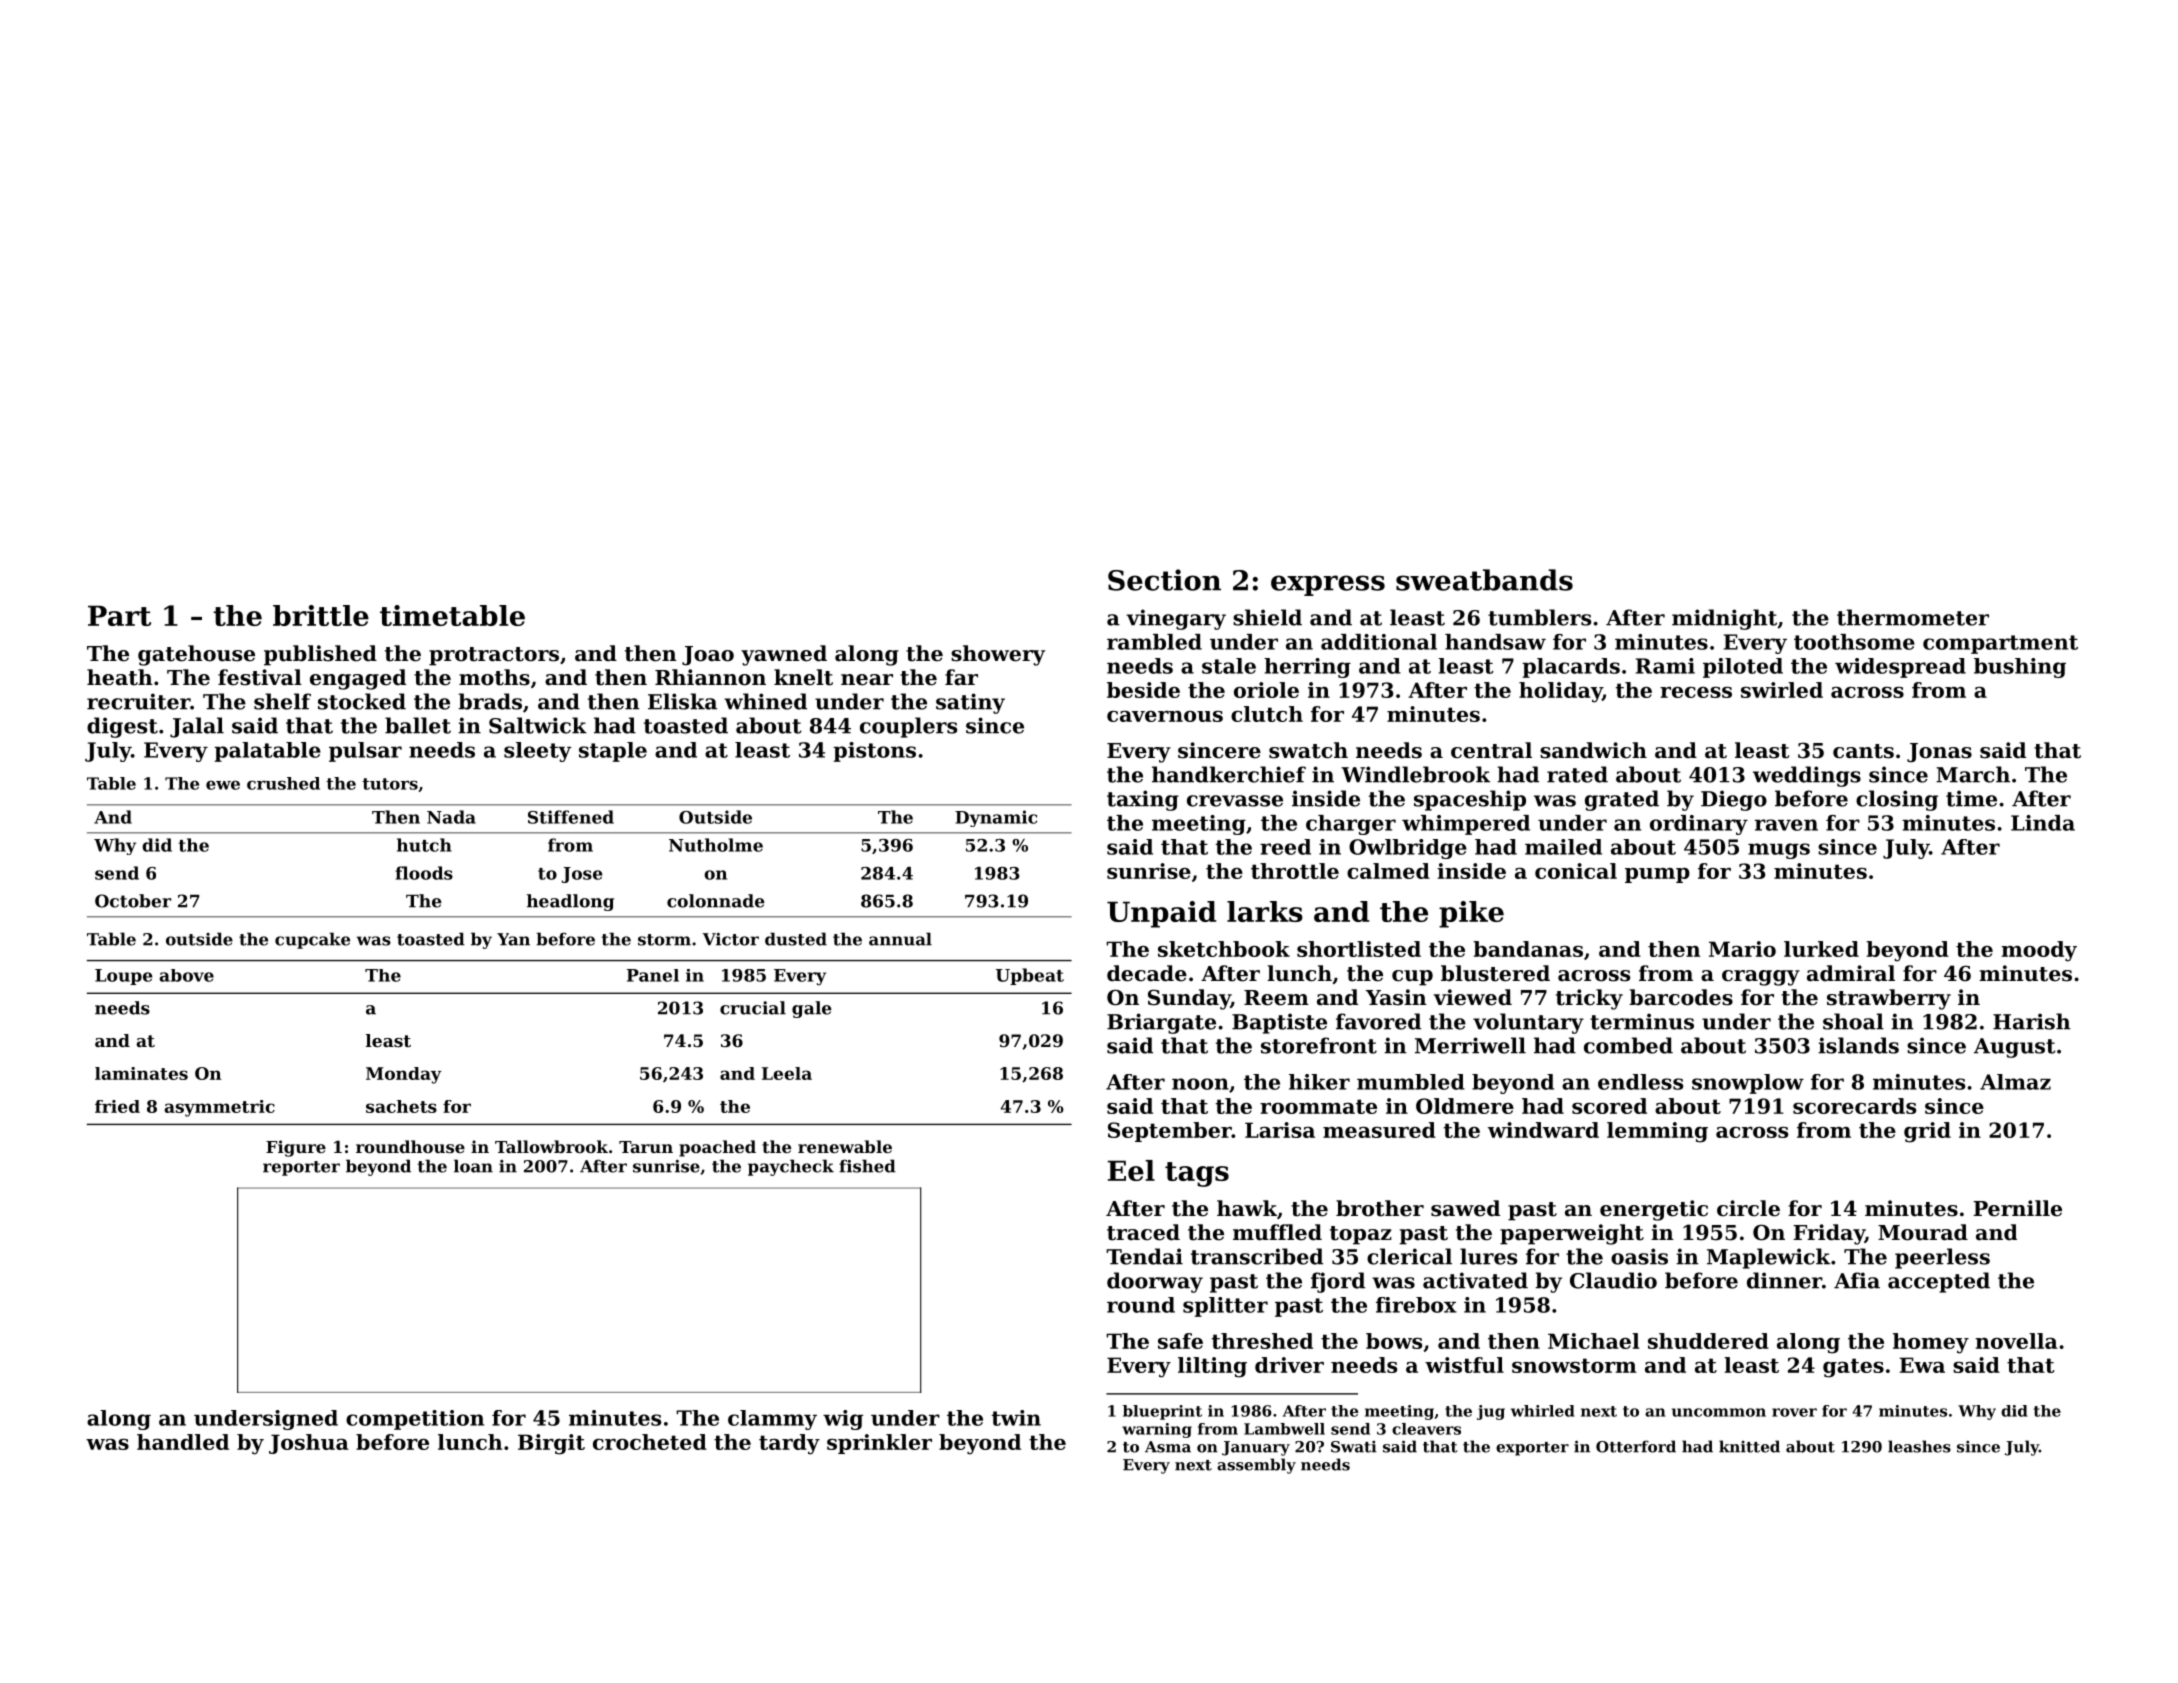 This image has width=2178, height=1683. I want to click on September, so click(1170, 1132).
